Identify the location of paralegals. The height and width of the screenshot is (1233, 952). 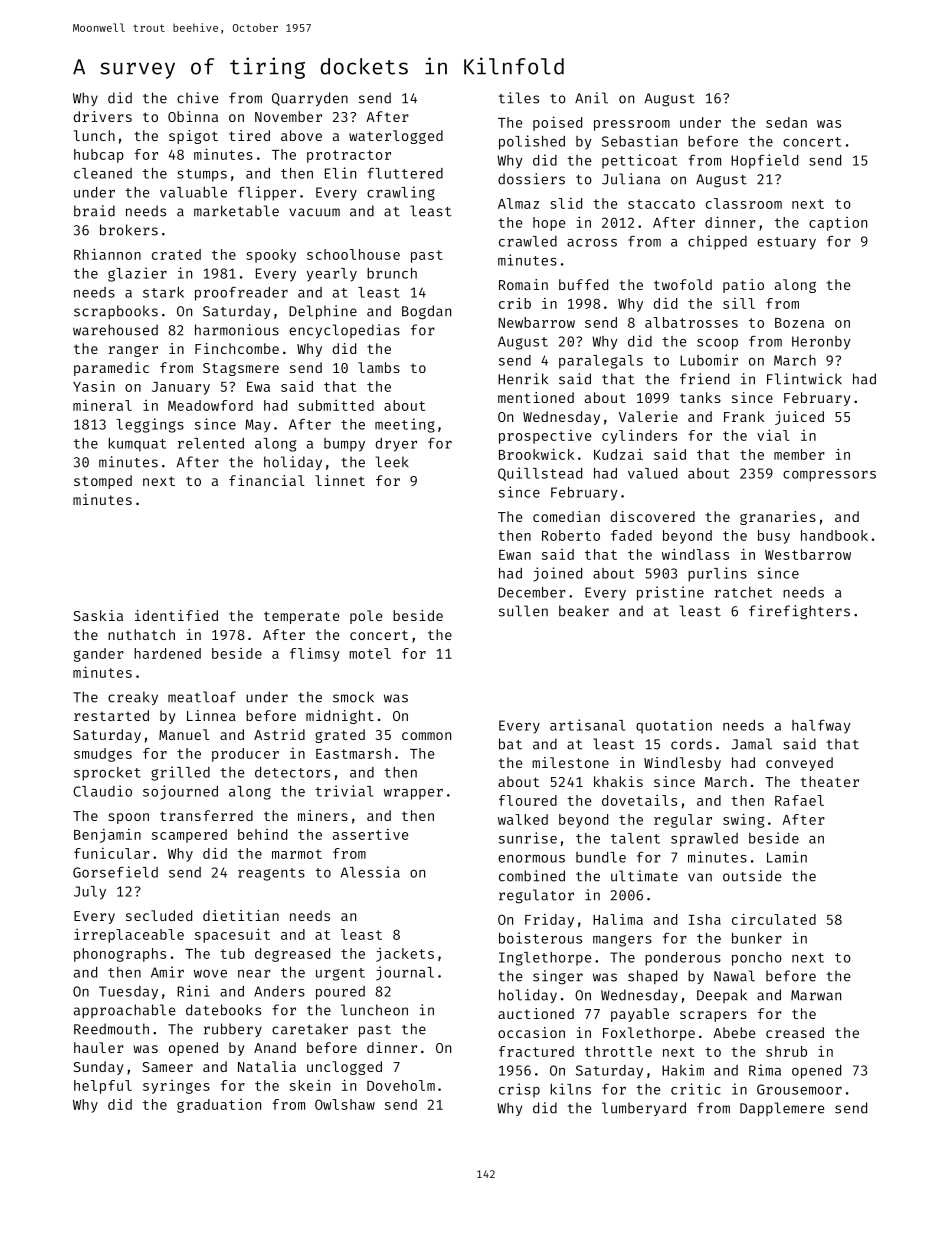
(601, 362).
